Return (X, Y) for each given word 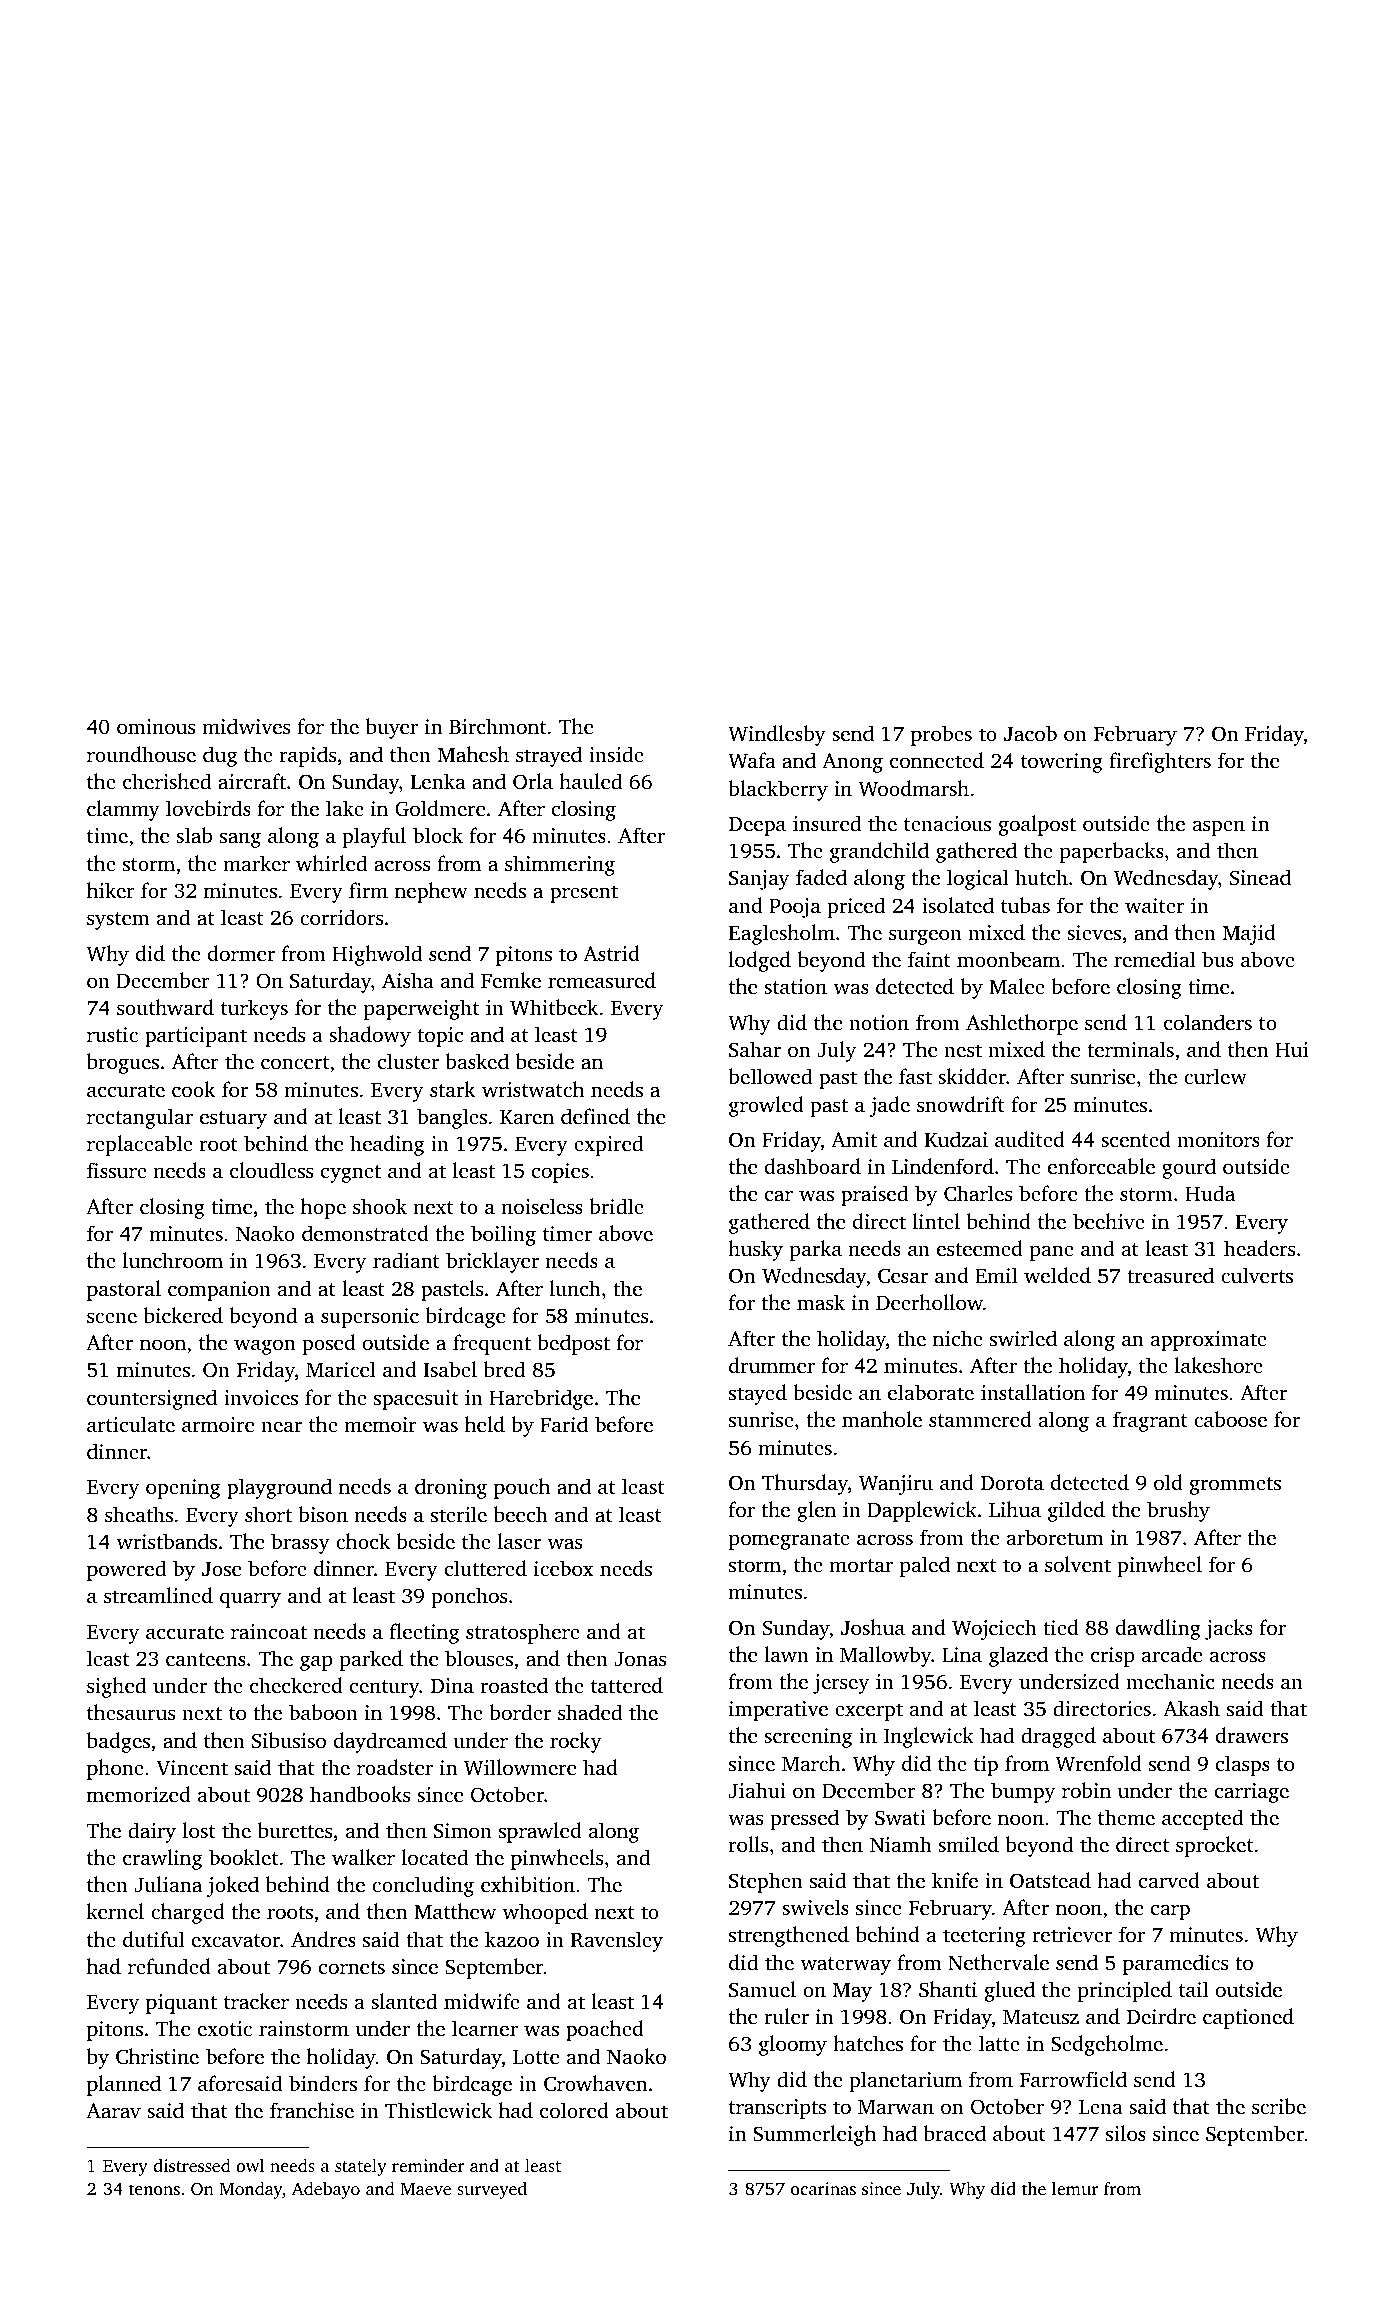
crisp (1113, 1657)
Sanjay (759, 880)
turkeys (254, 1009)
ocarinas (823, 2188)
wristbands (167, 1541)
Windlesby (777, 735)
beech (521, 1514)
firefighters (1160, 762)
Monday (250, 2190)
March (811, 1763)
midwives (246, 726)
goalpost (1037, 825)
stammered (980, 1419)
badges (118, 1742)
